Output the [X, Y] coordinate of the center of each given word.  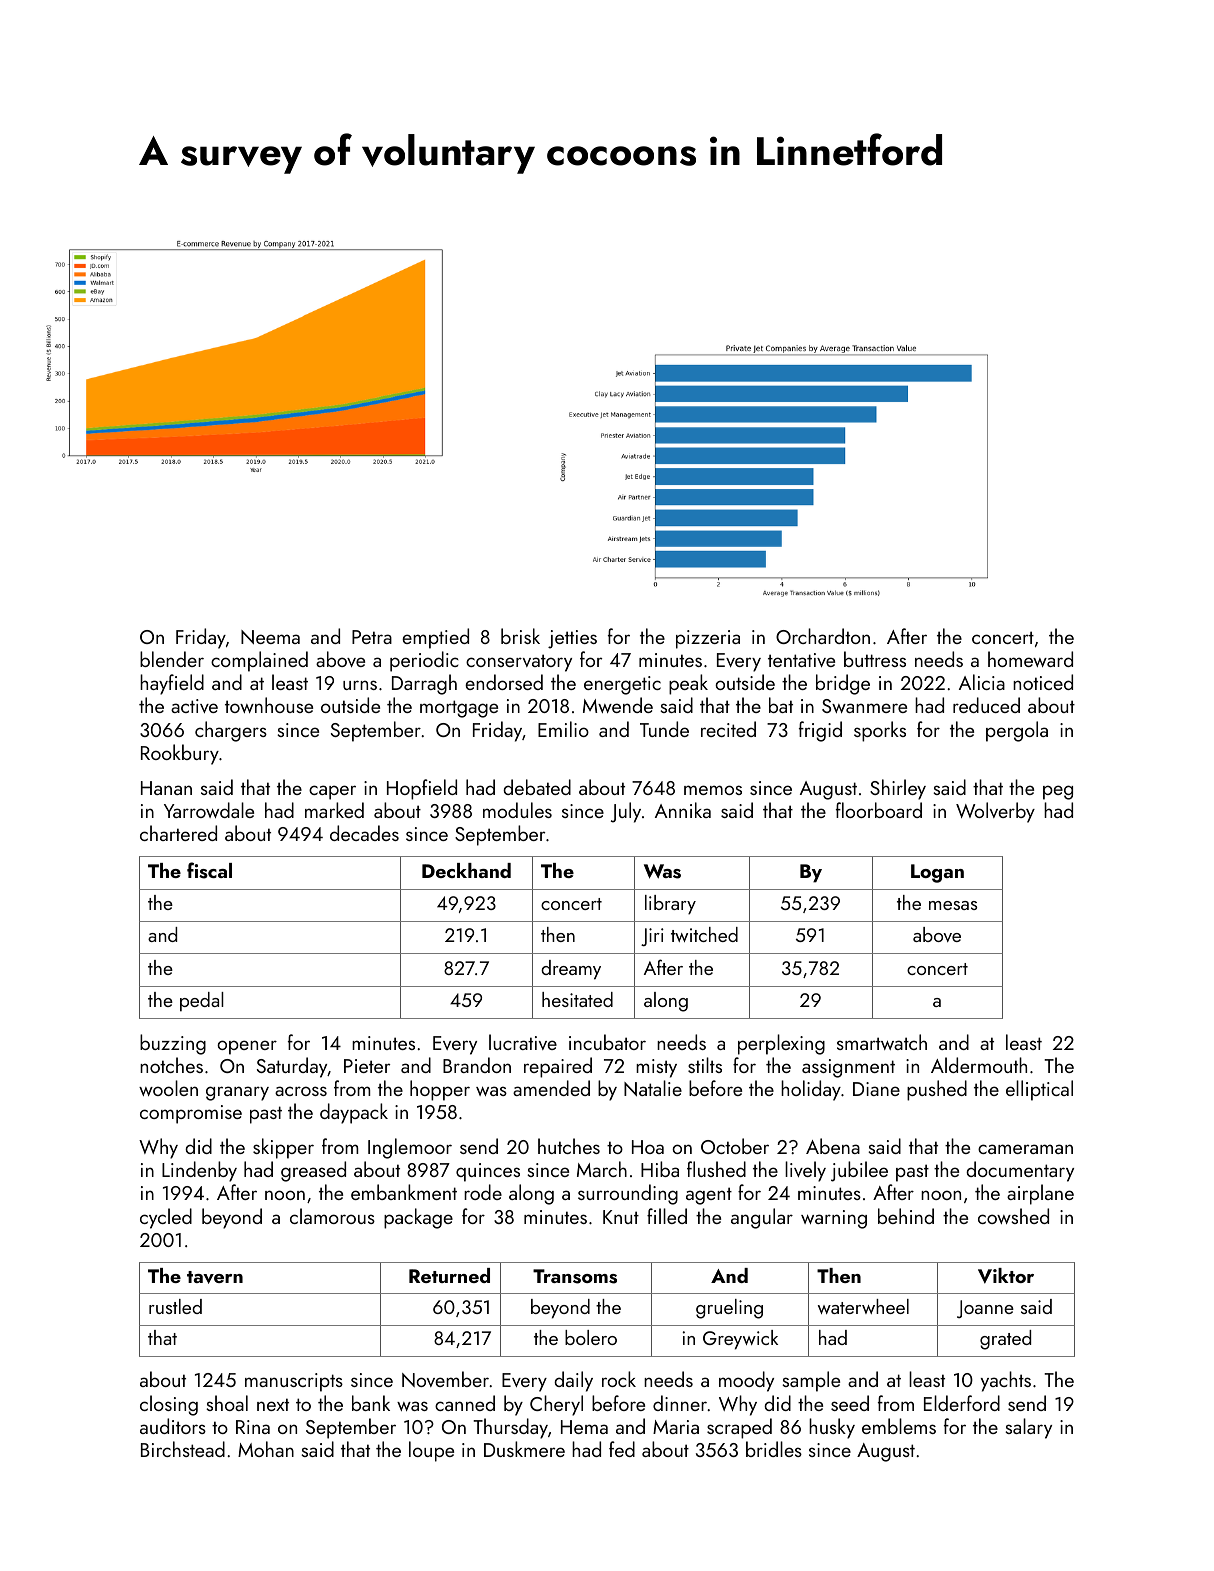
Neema [270, 637]
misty [656, 1068]
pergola [1017, 731]
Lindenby [199, 1171]
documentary [1020, 1171]
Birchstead [183, 1449]
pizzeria [708, 639]
